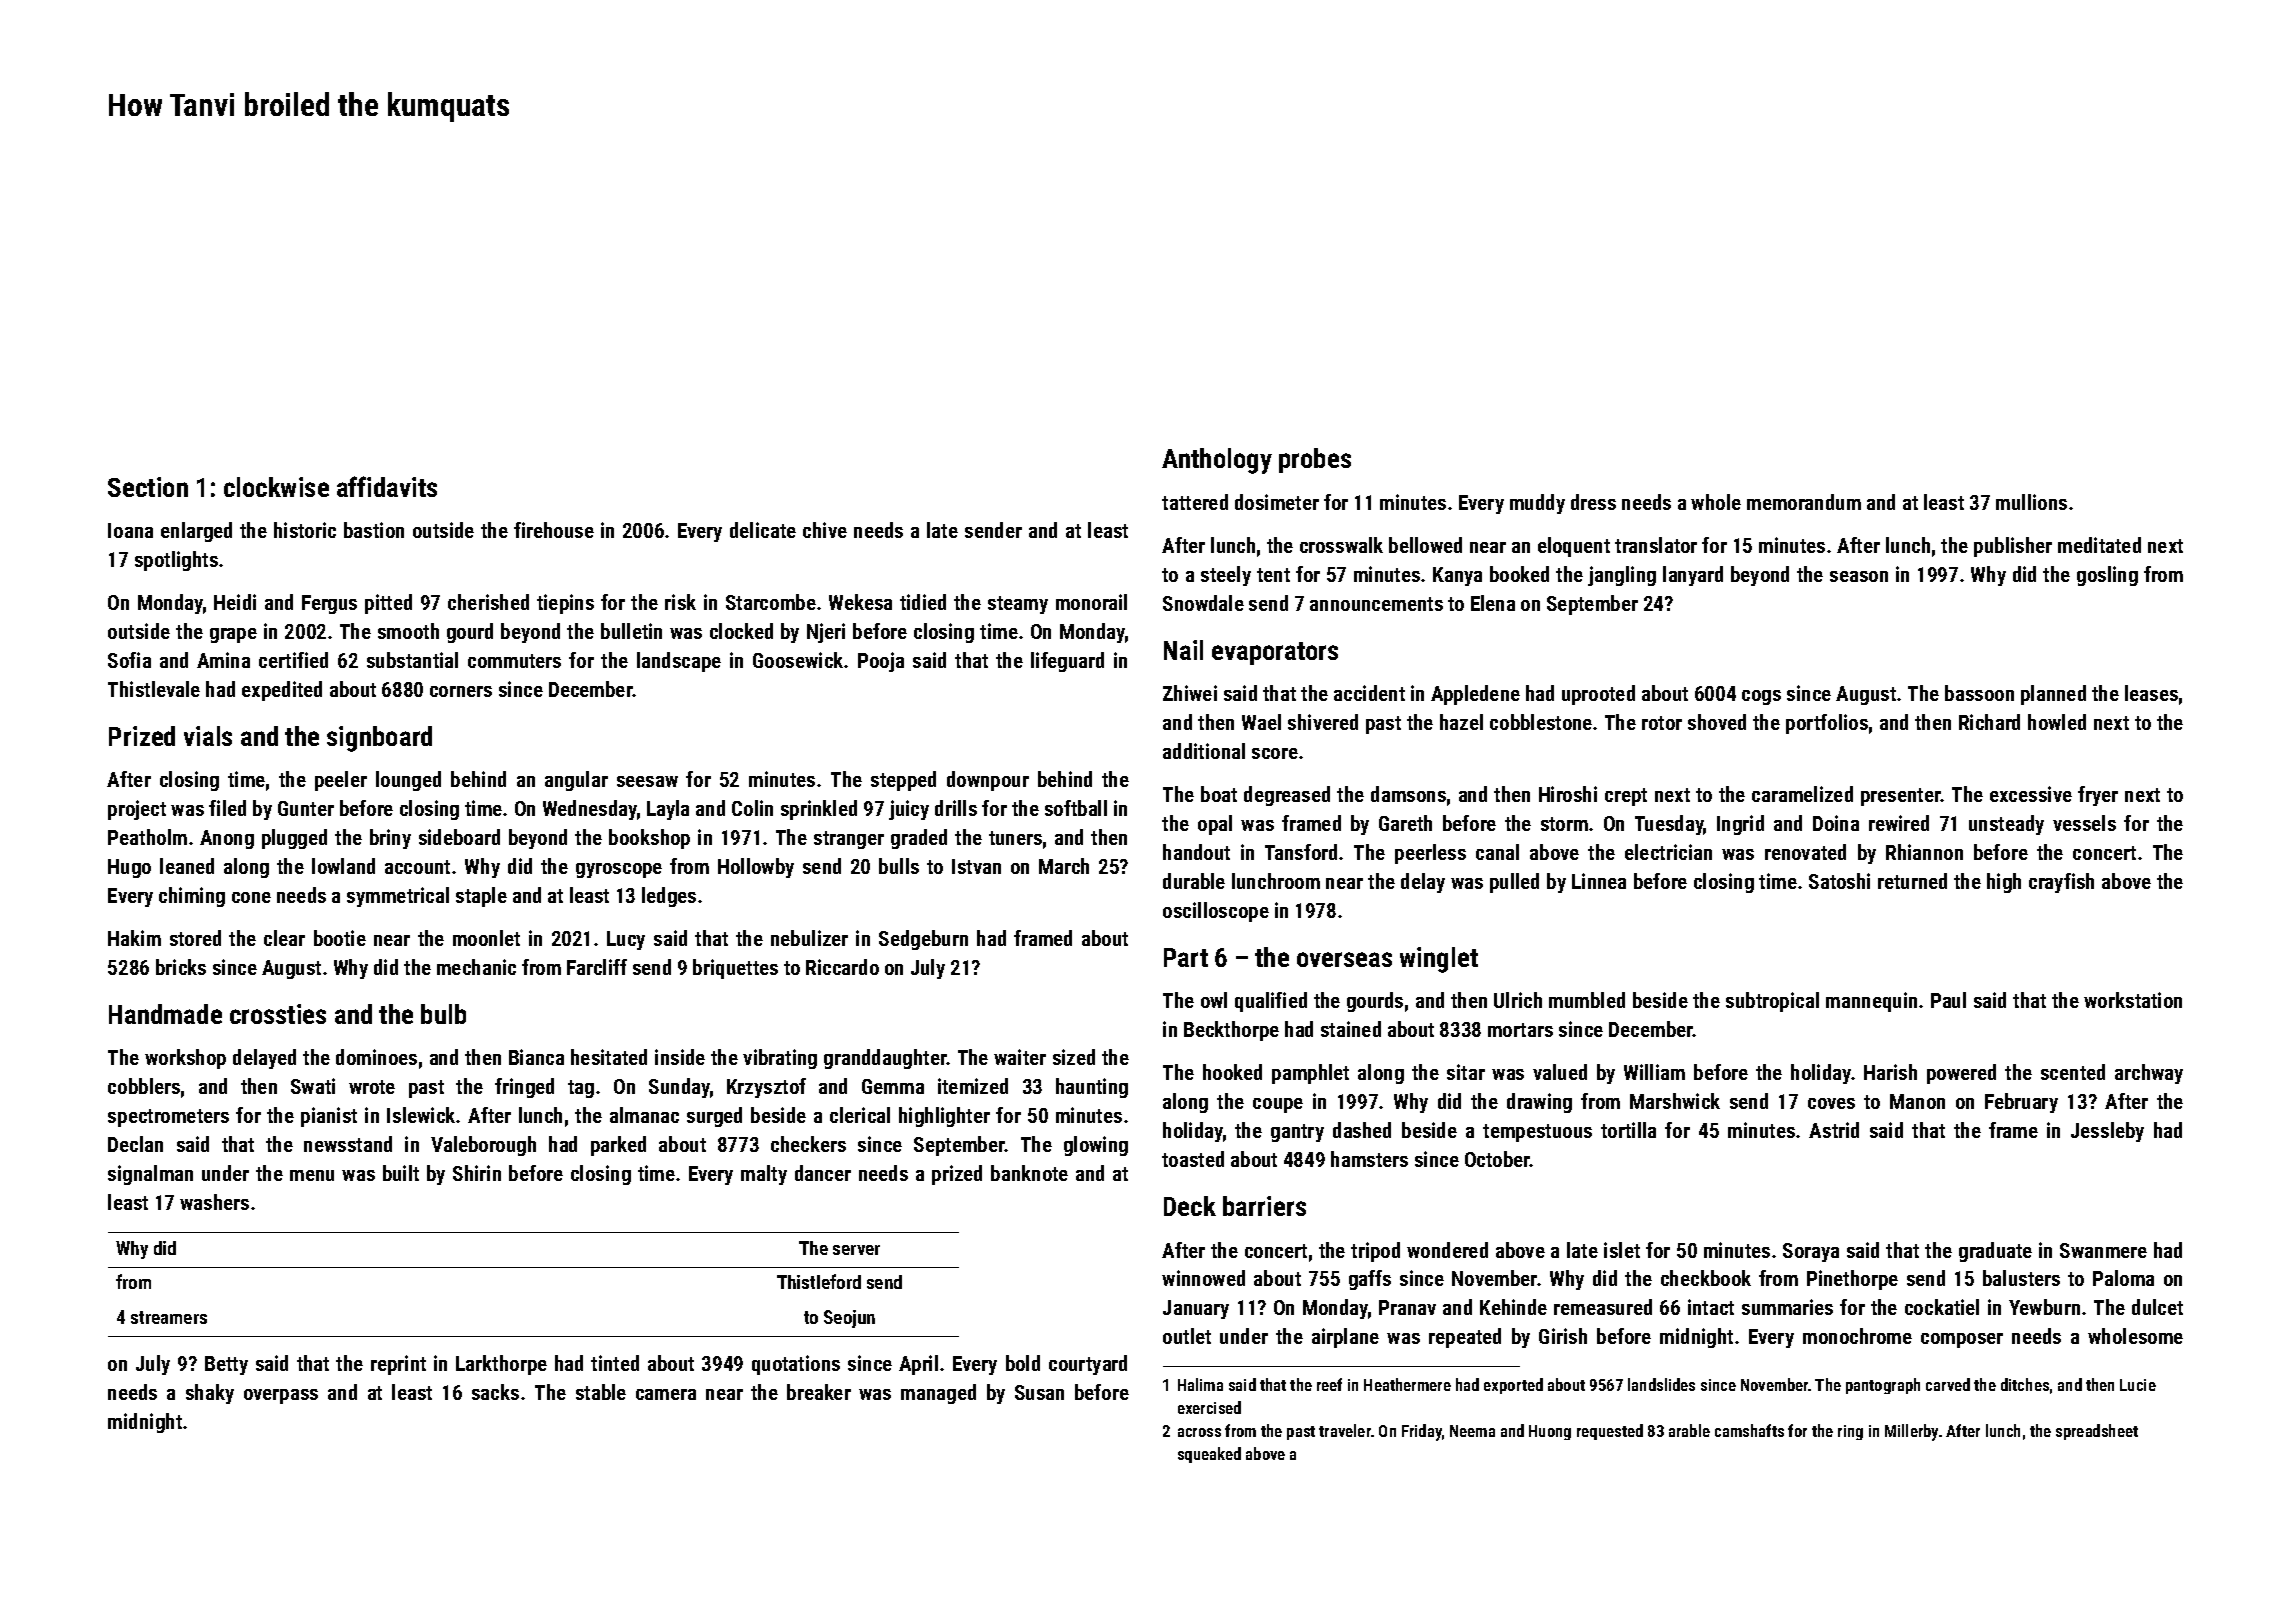  Describe the element at coordinates (666, 1394) in the screenshot. I see `camera` at that location.
